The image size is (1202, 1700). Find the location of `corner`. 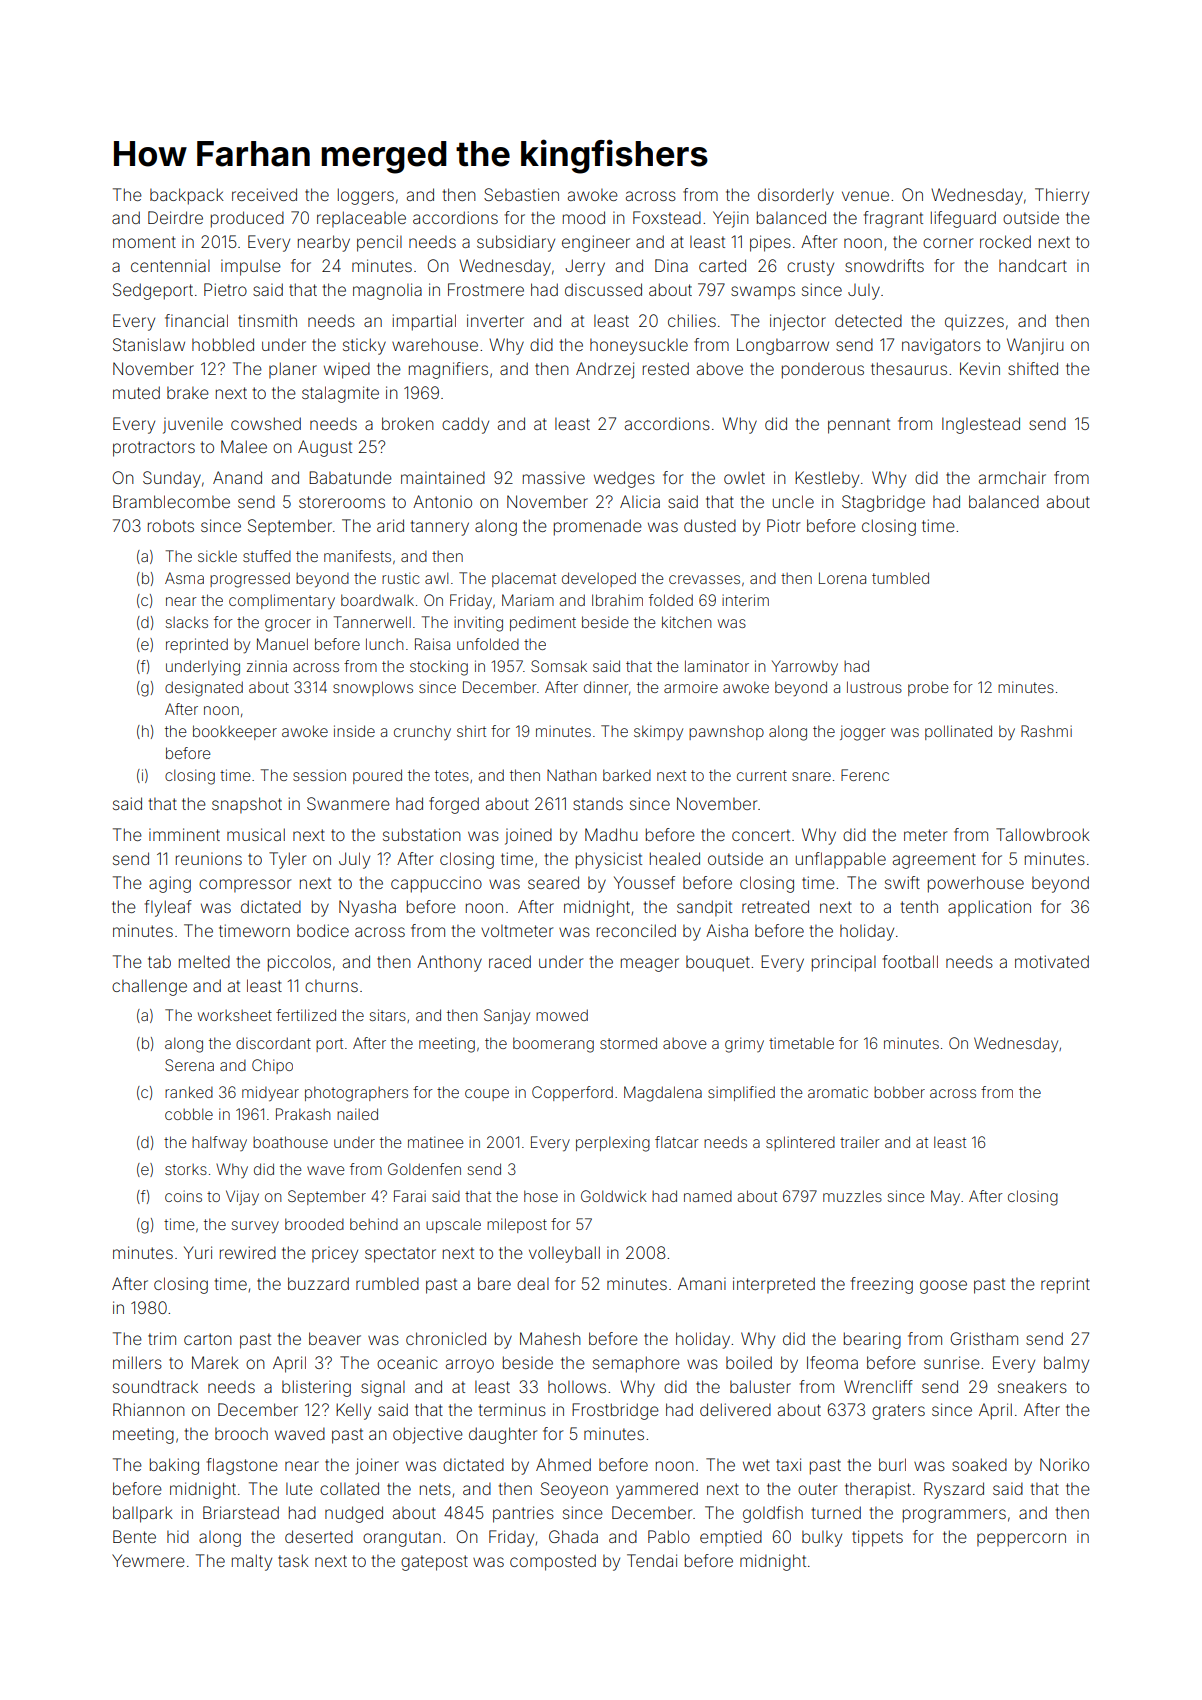

corner is located at coordinates (948, 243).
